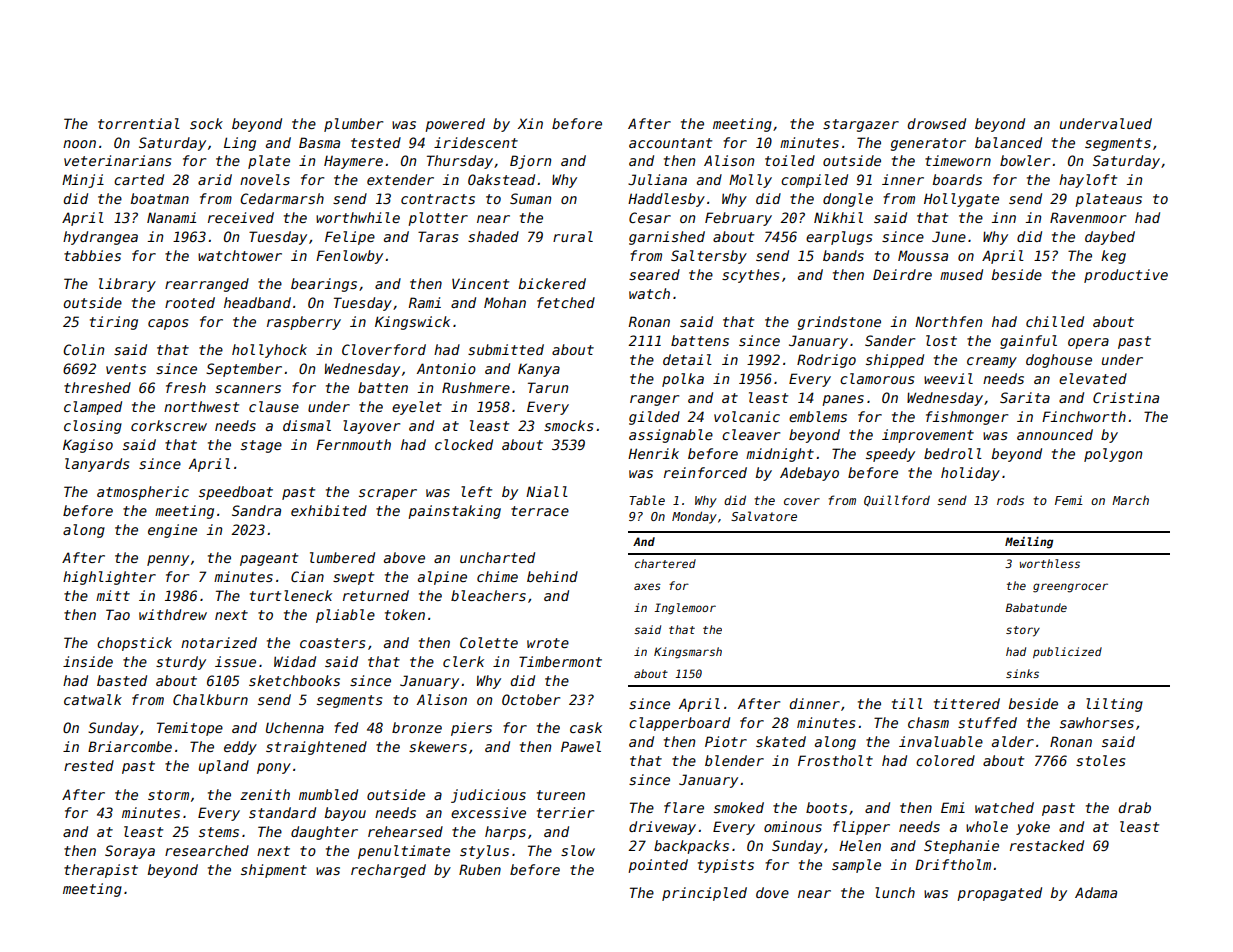  I want to click on sketchbooks, so click(294, 680).
